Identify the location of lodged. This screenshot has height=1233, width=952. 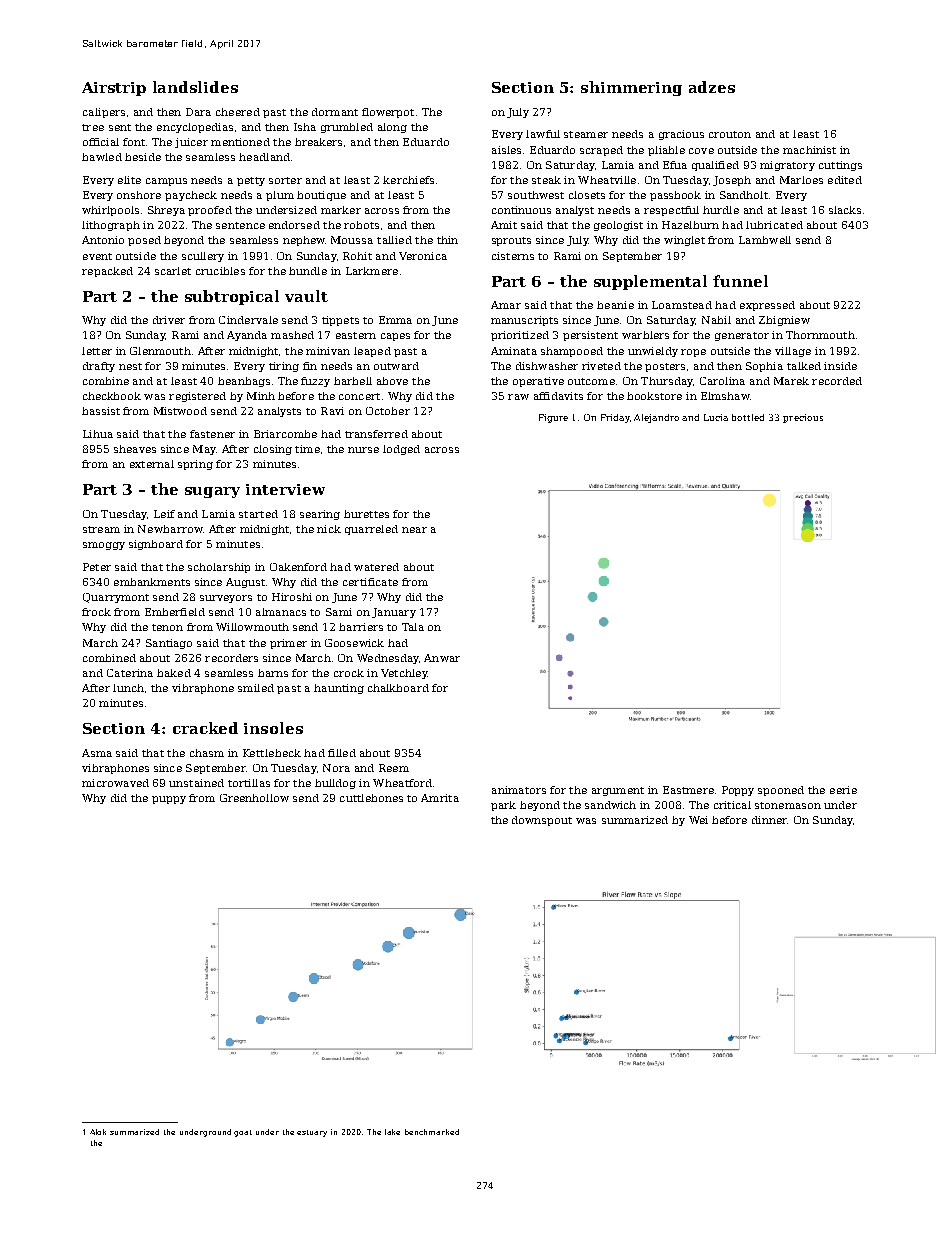
(401, 450).
